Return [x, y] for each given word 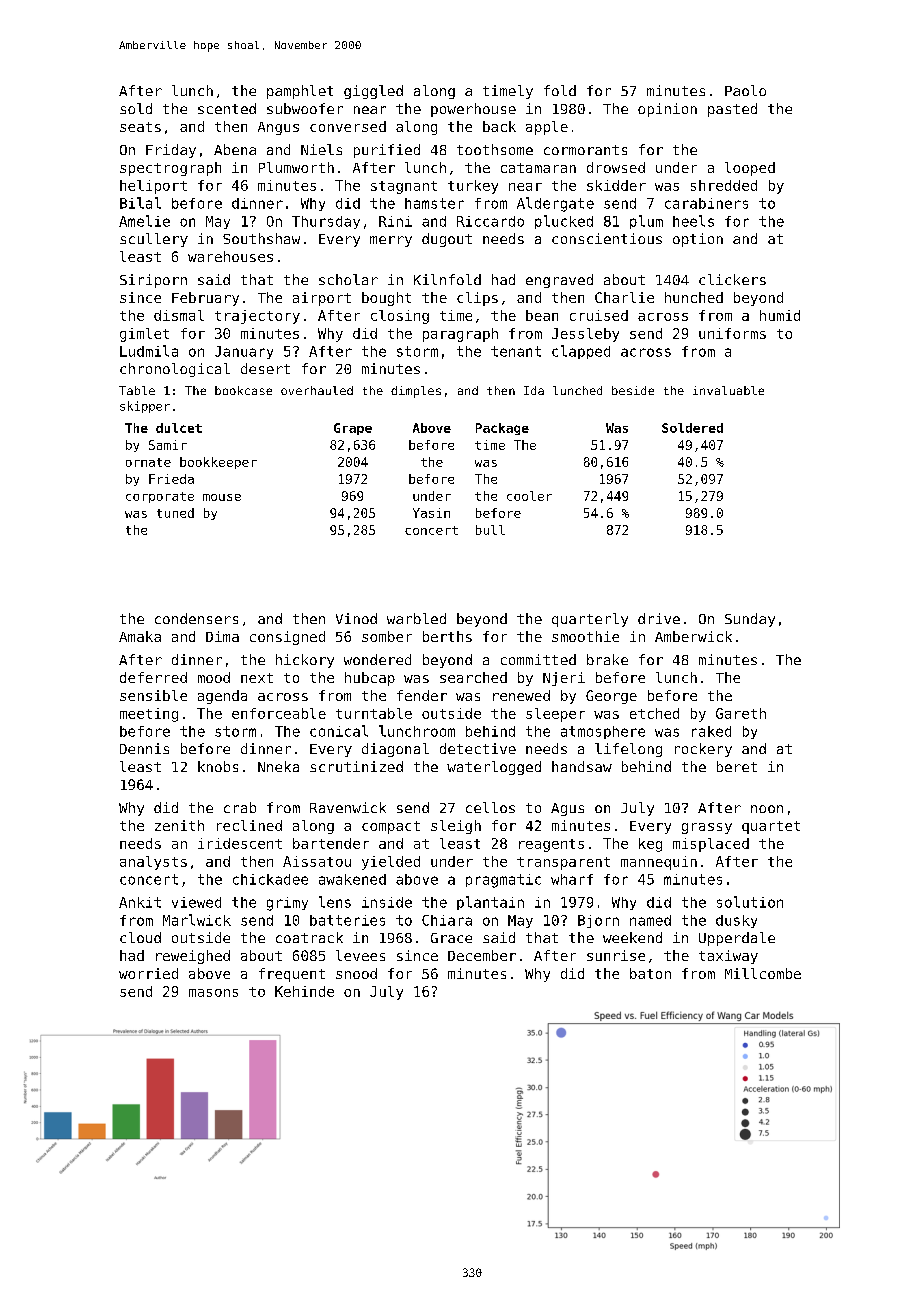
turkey [473, 187]
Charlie [624, 297]
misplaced [711, 845]
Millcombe [763, 973]
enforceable [279, 713]
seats [140, 127]
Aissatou [317, 861]
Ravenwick [348, 807]
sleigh [456, 827]
